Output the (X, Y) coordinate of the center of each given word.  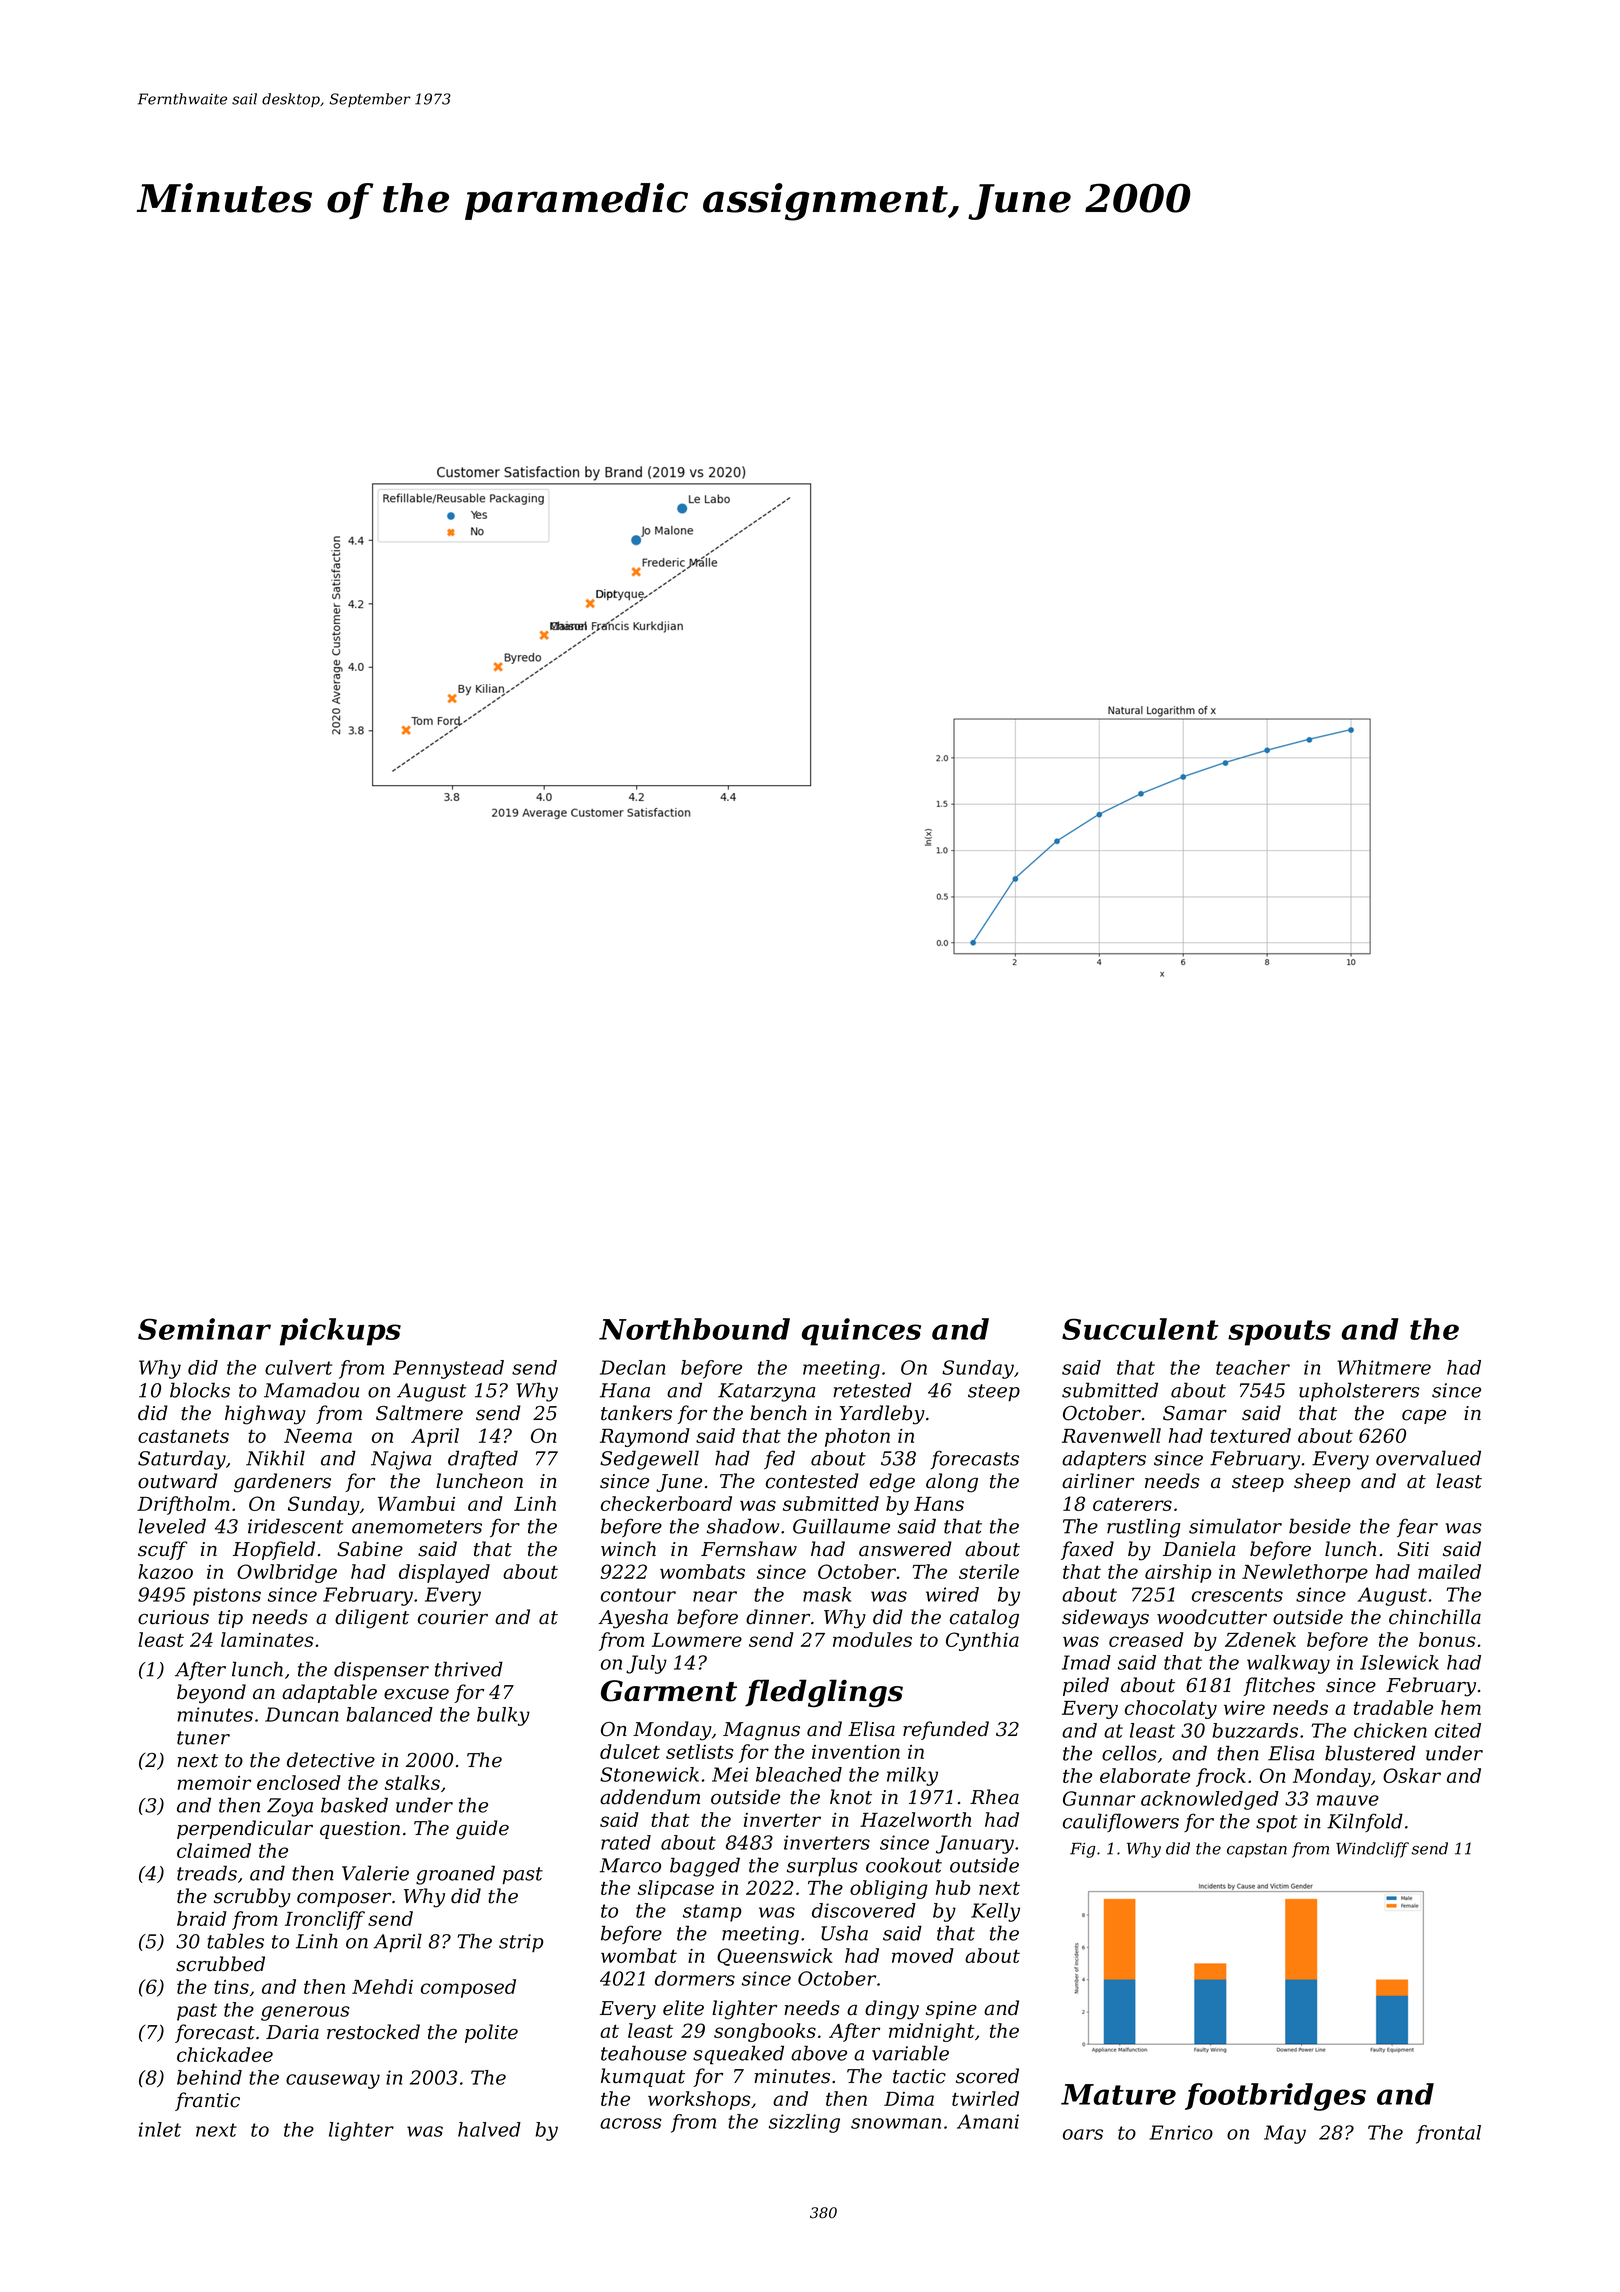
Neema (318, 1436)
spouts (1279, 1333)
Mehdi (382, 1986)
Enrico (1181, 2132)
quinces (861, 1332)
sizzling (804, 2123)
